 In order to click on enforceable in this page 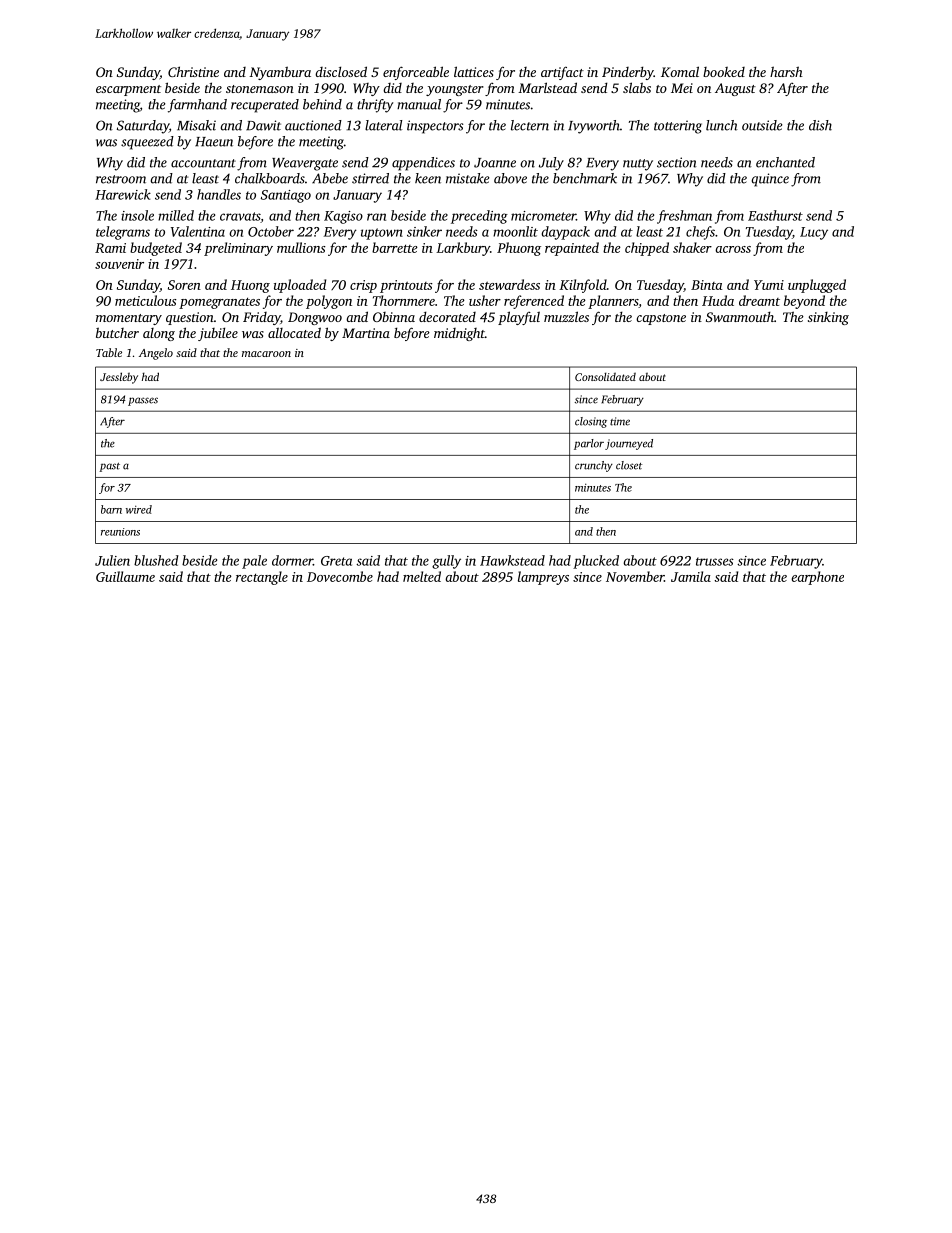, I will do `click(416, 73)`.
